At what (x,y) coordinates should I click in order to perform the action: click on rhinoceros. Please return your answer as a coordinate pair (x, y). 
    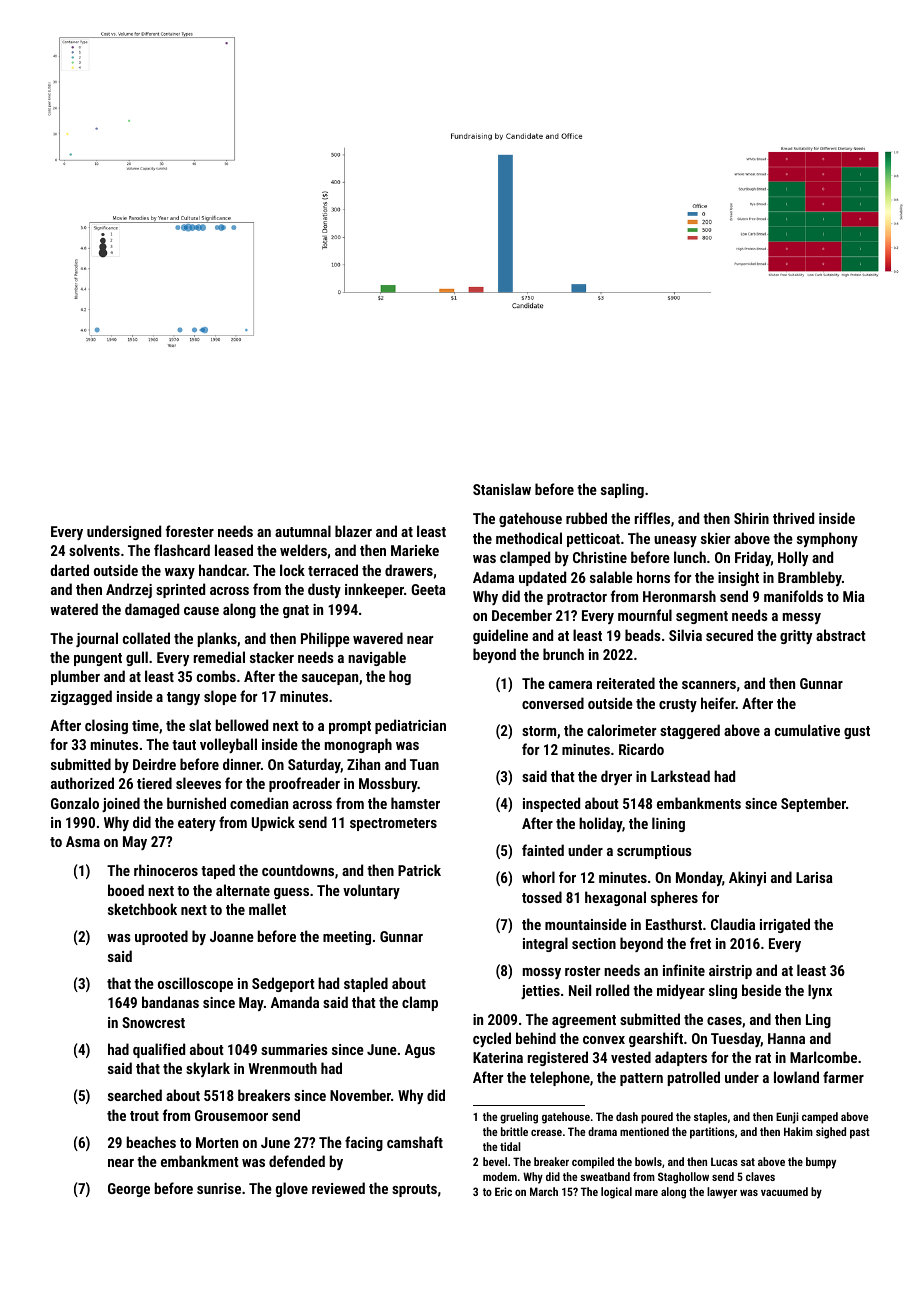
    Looking at the image, I should click on (166, 870).
